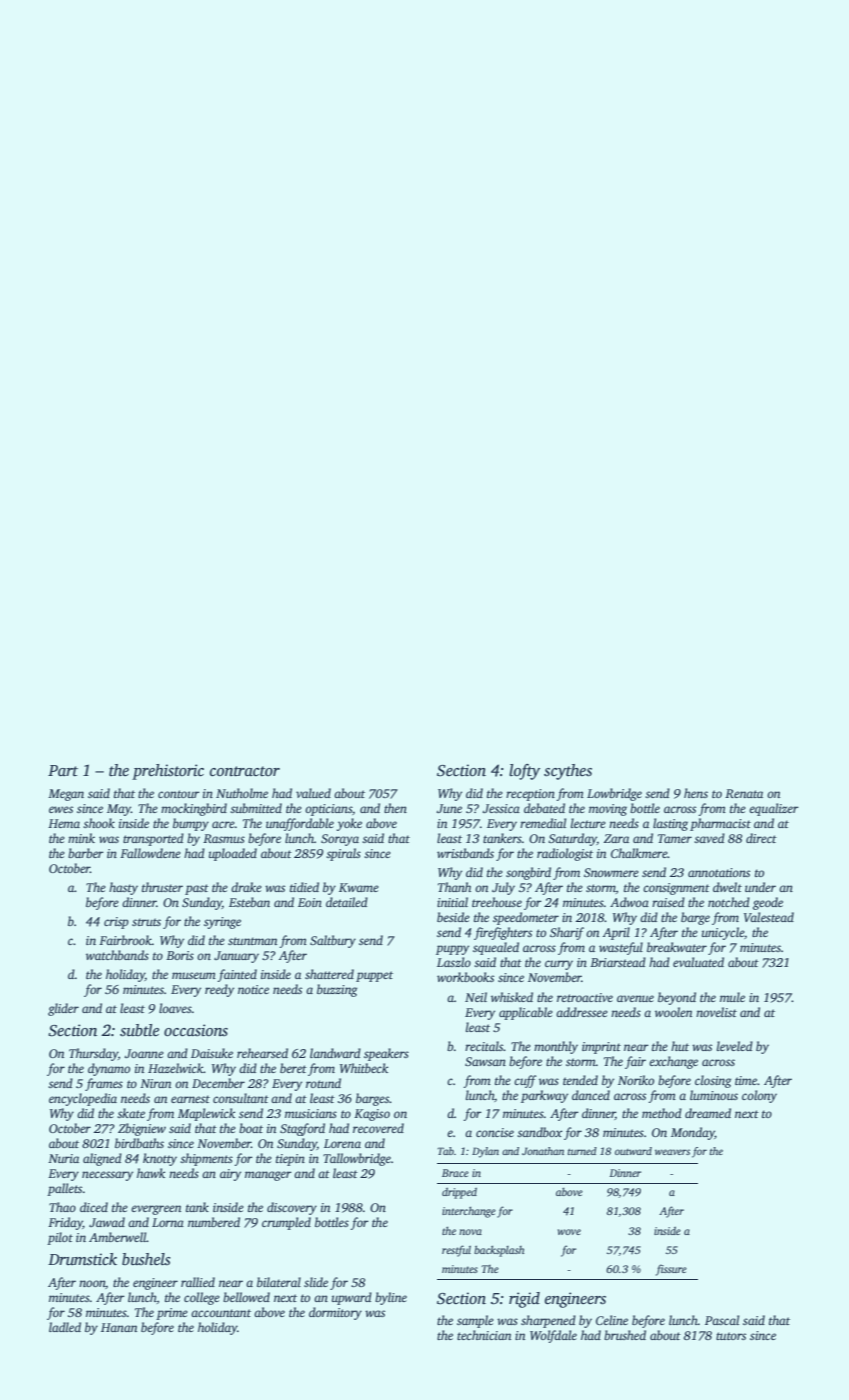 This page has width=849, height=1400. What do you see at coordinates (119, 810) in the page?
I see `May` at bounding box center [119, 810].
